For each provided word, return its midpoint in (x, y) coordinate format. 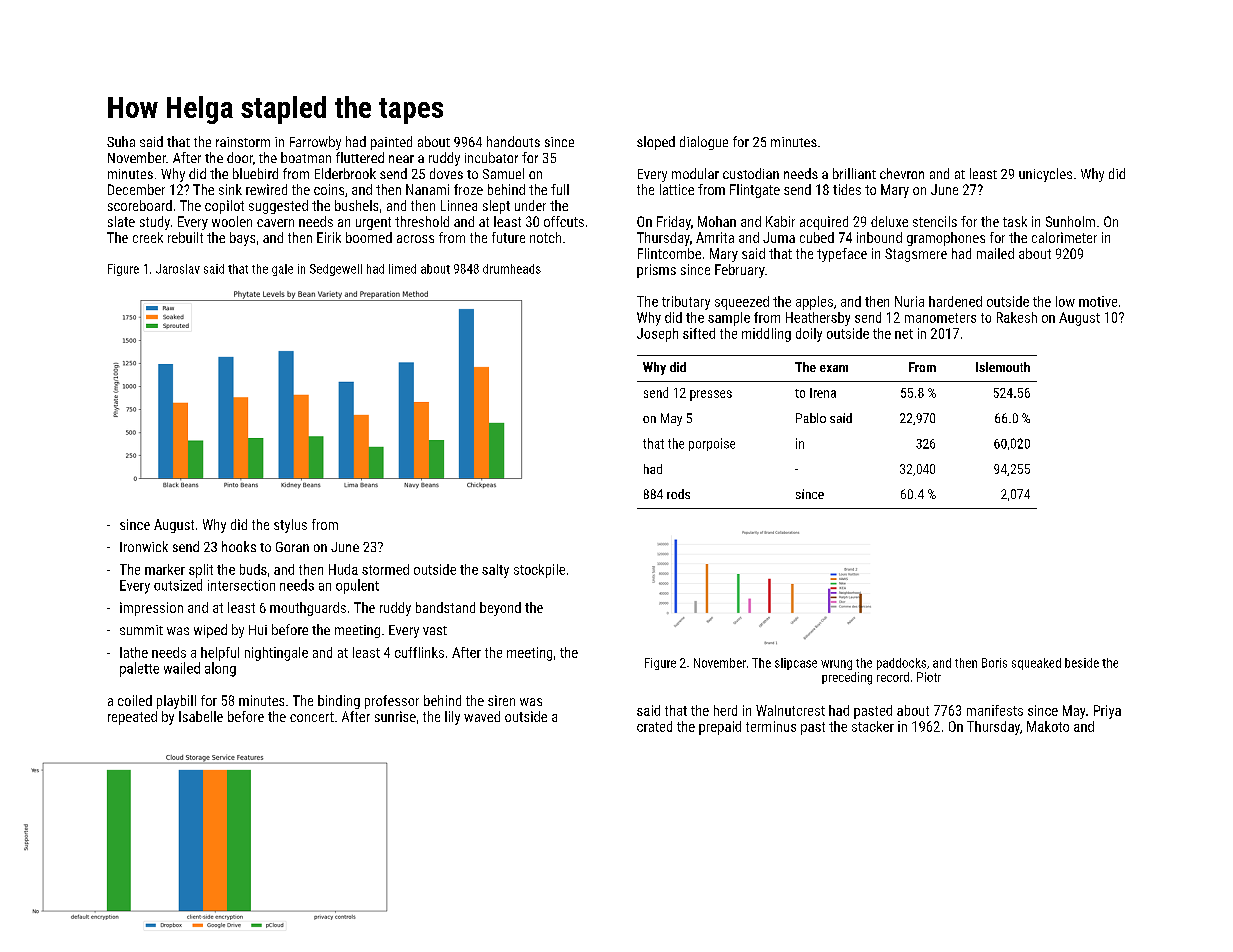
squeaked (1036, 664)
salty (495, 571)
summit (141, 630)
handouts (513, 141)
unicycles (1045, 175)
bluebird (255, 173)
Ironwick (144, 546)
